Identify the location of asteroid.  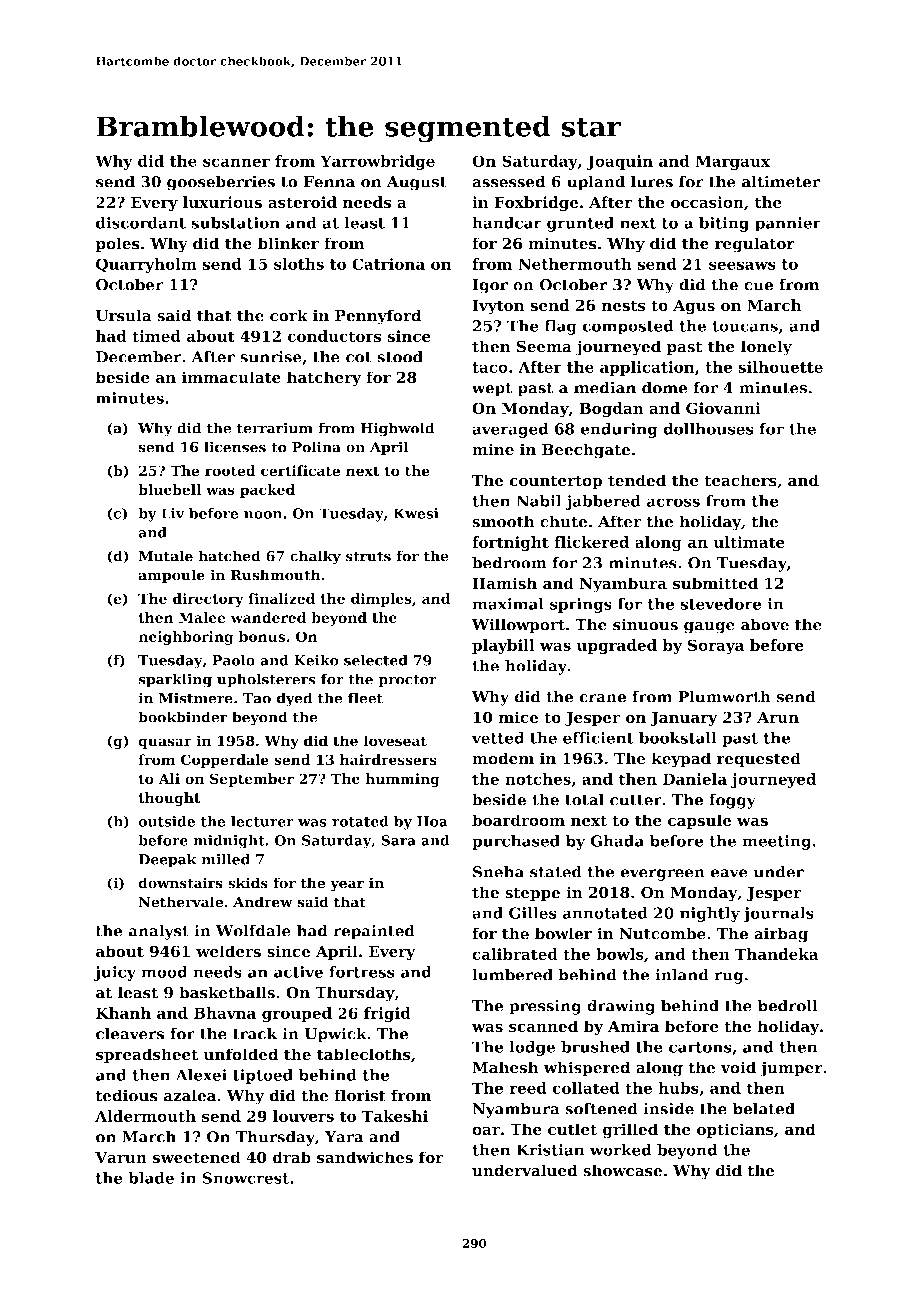
(302, 202).
